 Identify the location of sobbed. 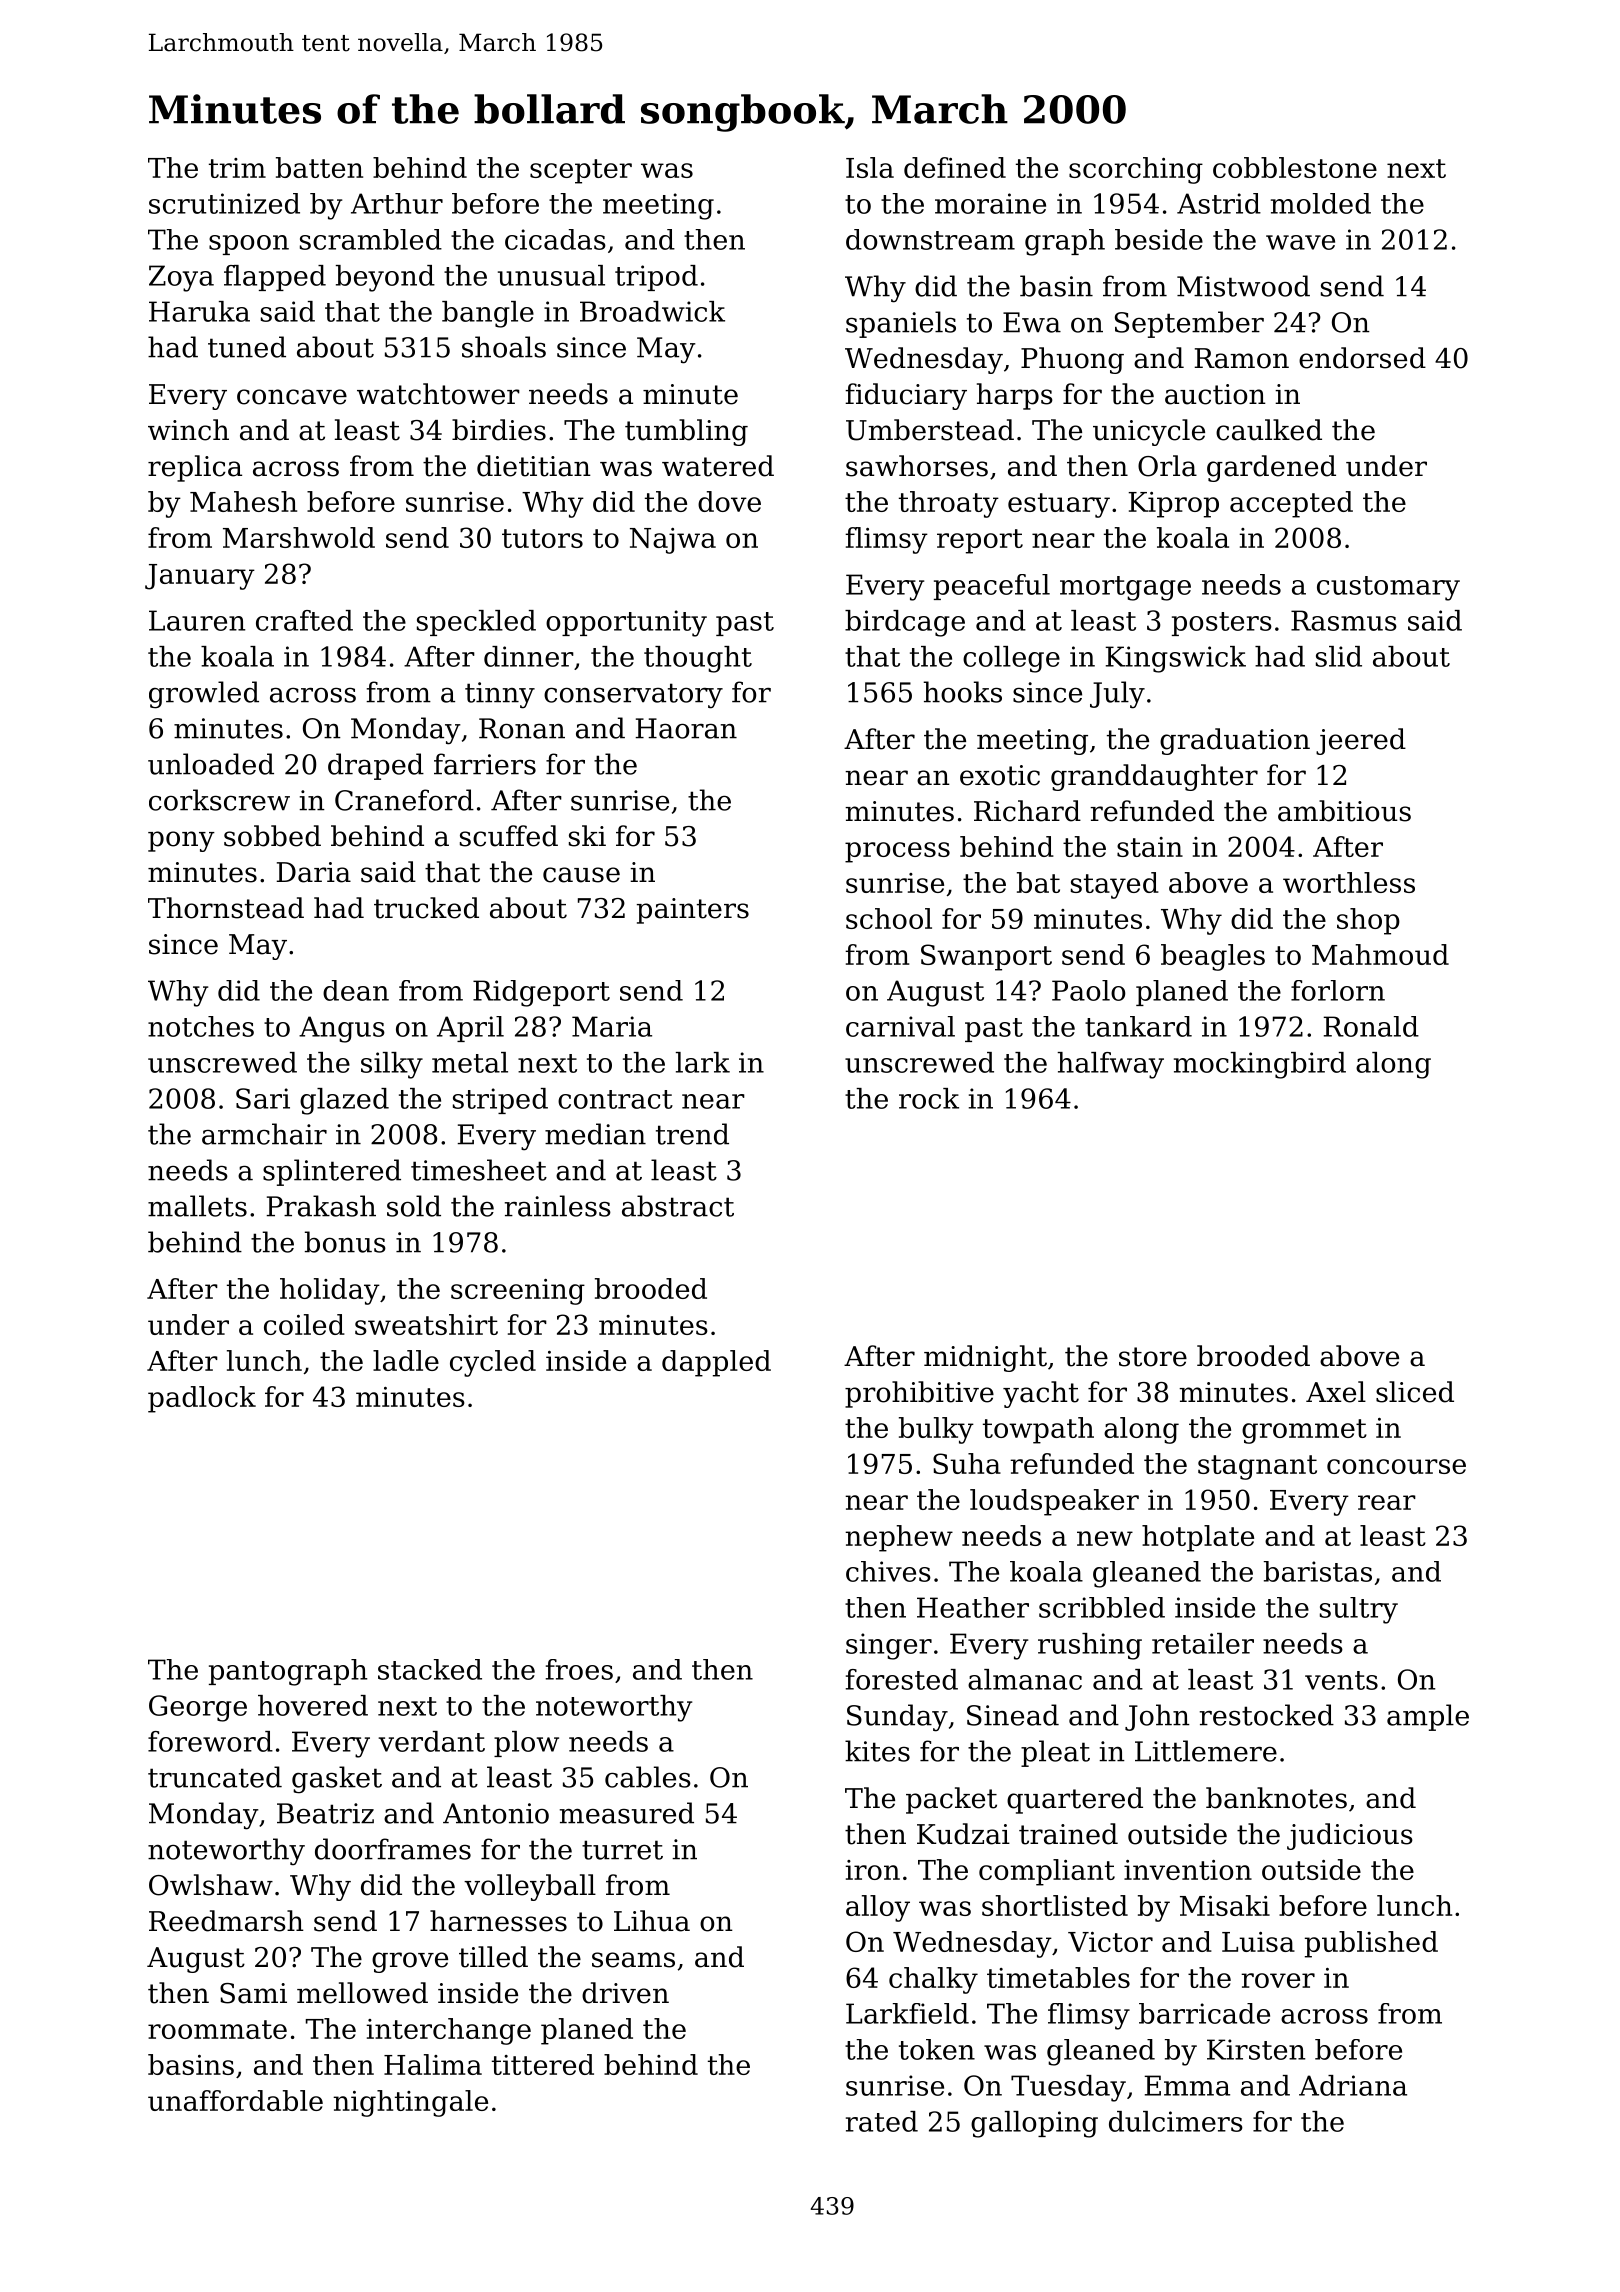
(272, 836).
